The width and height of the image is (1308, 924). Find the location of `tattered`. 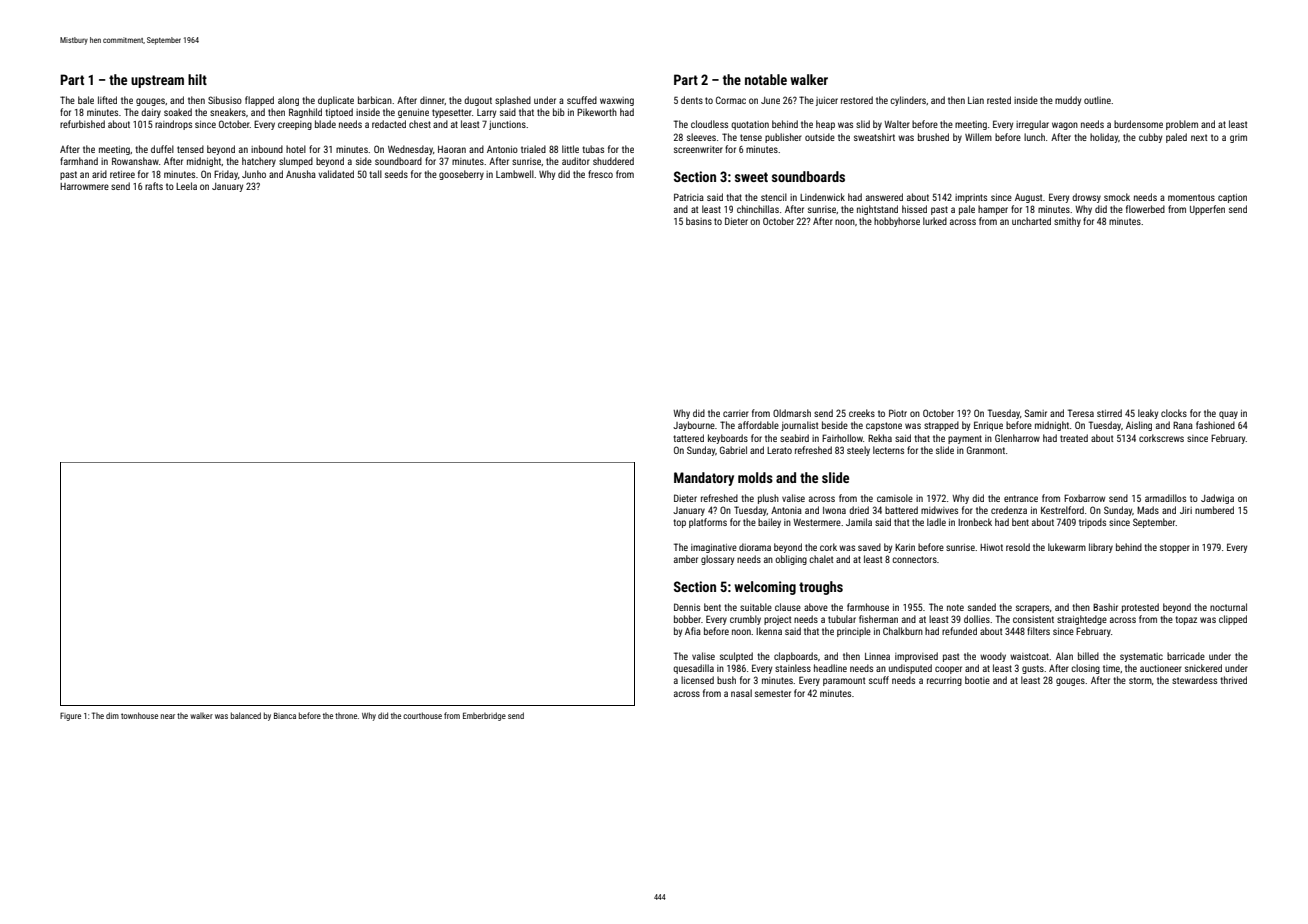

tattered is located at coordinates (688, 438).
